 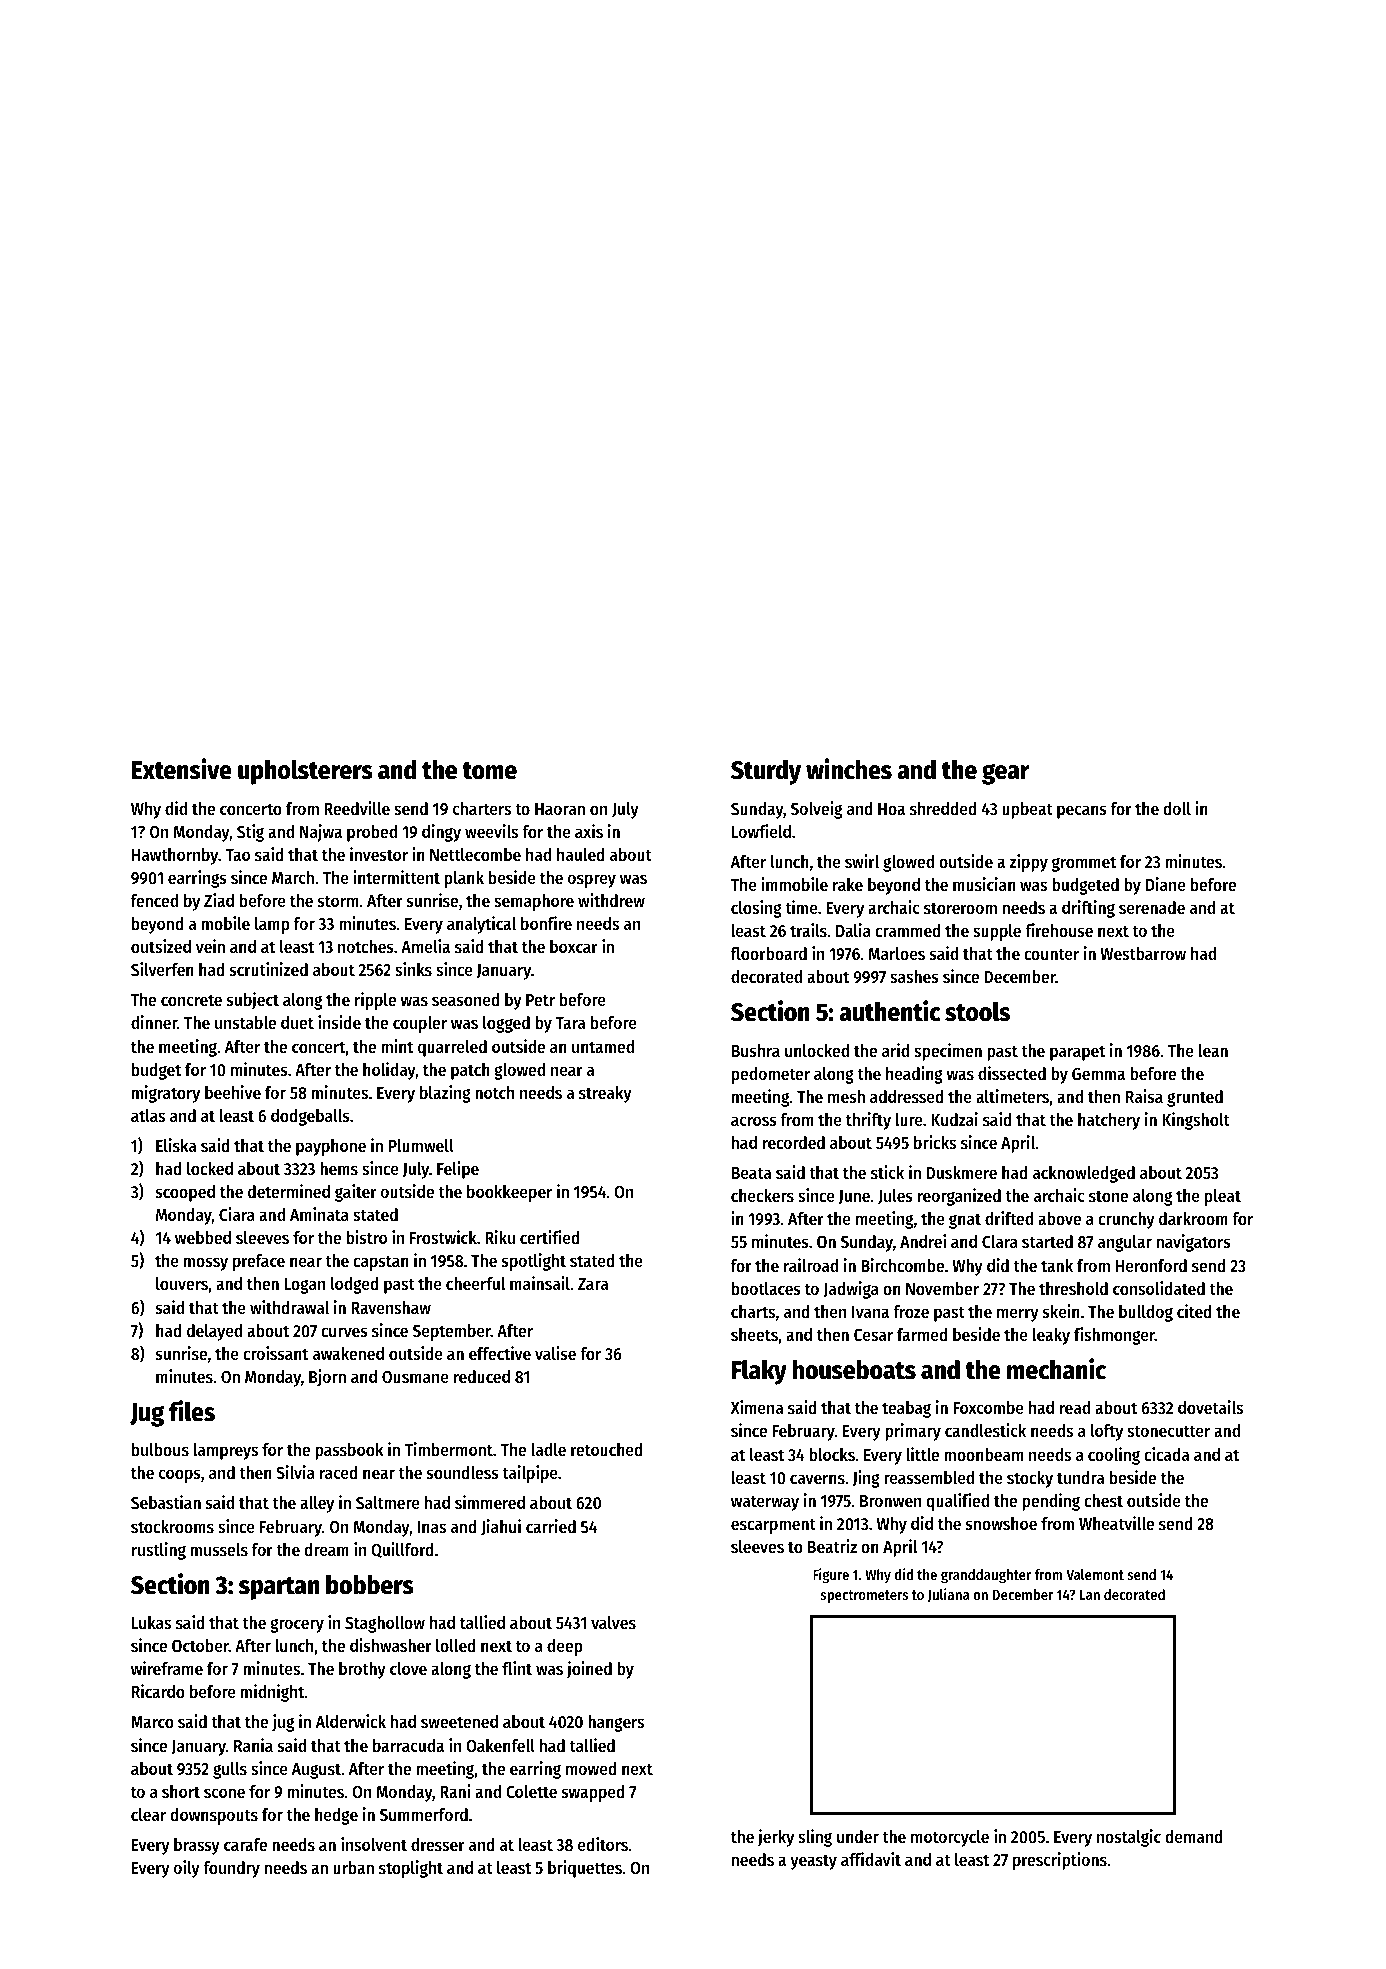 What do you see at coordinates (231, 1869) in the document?
I see `foundry` at bounding box center [231, 1869].
